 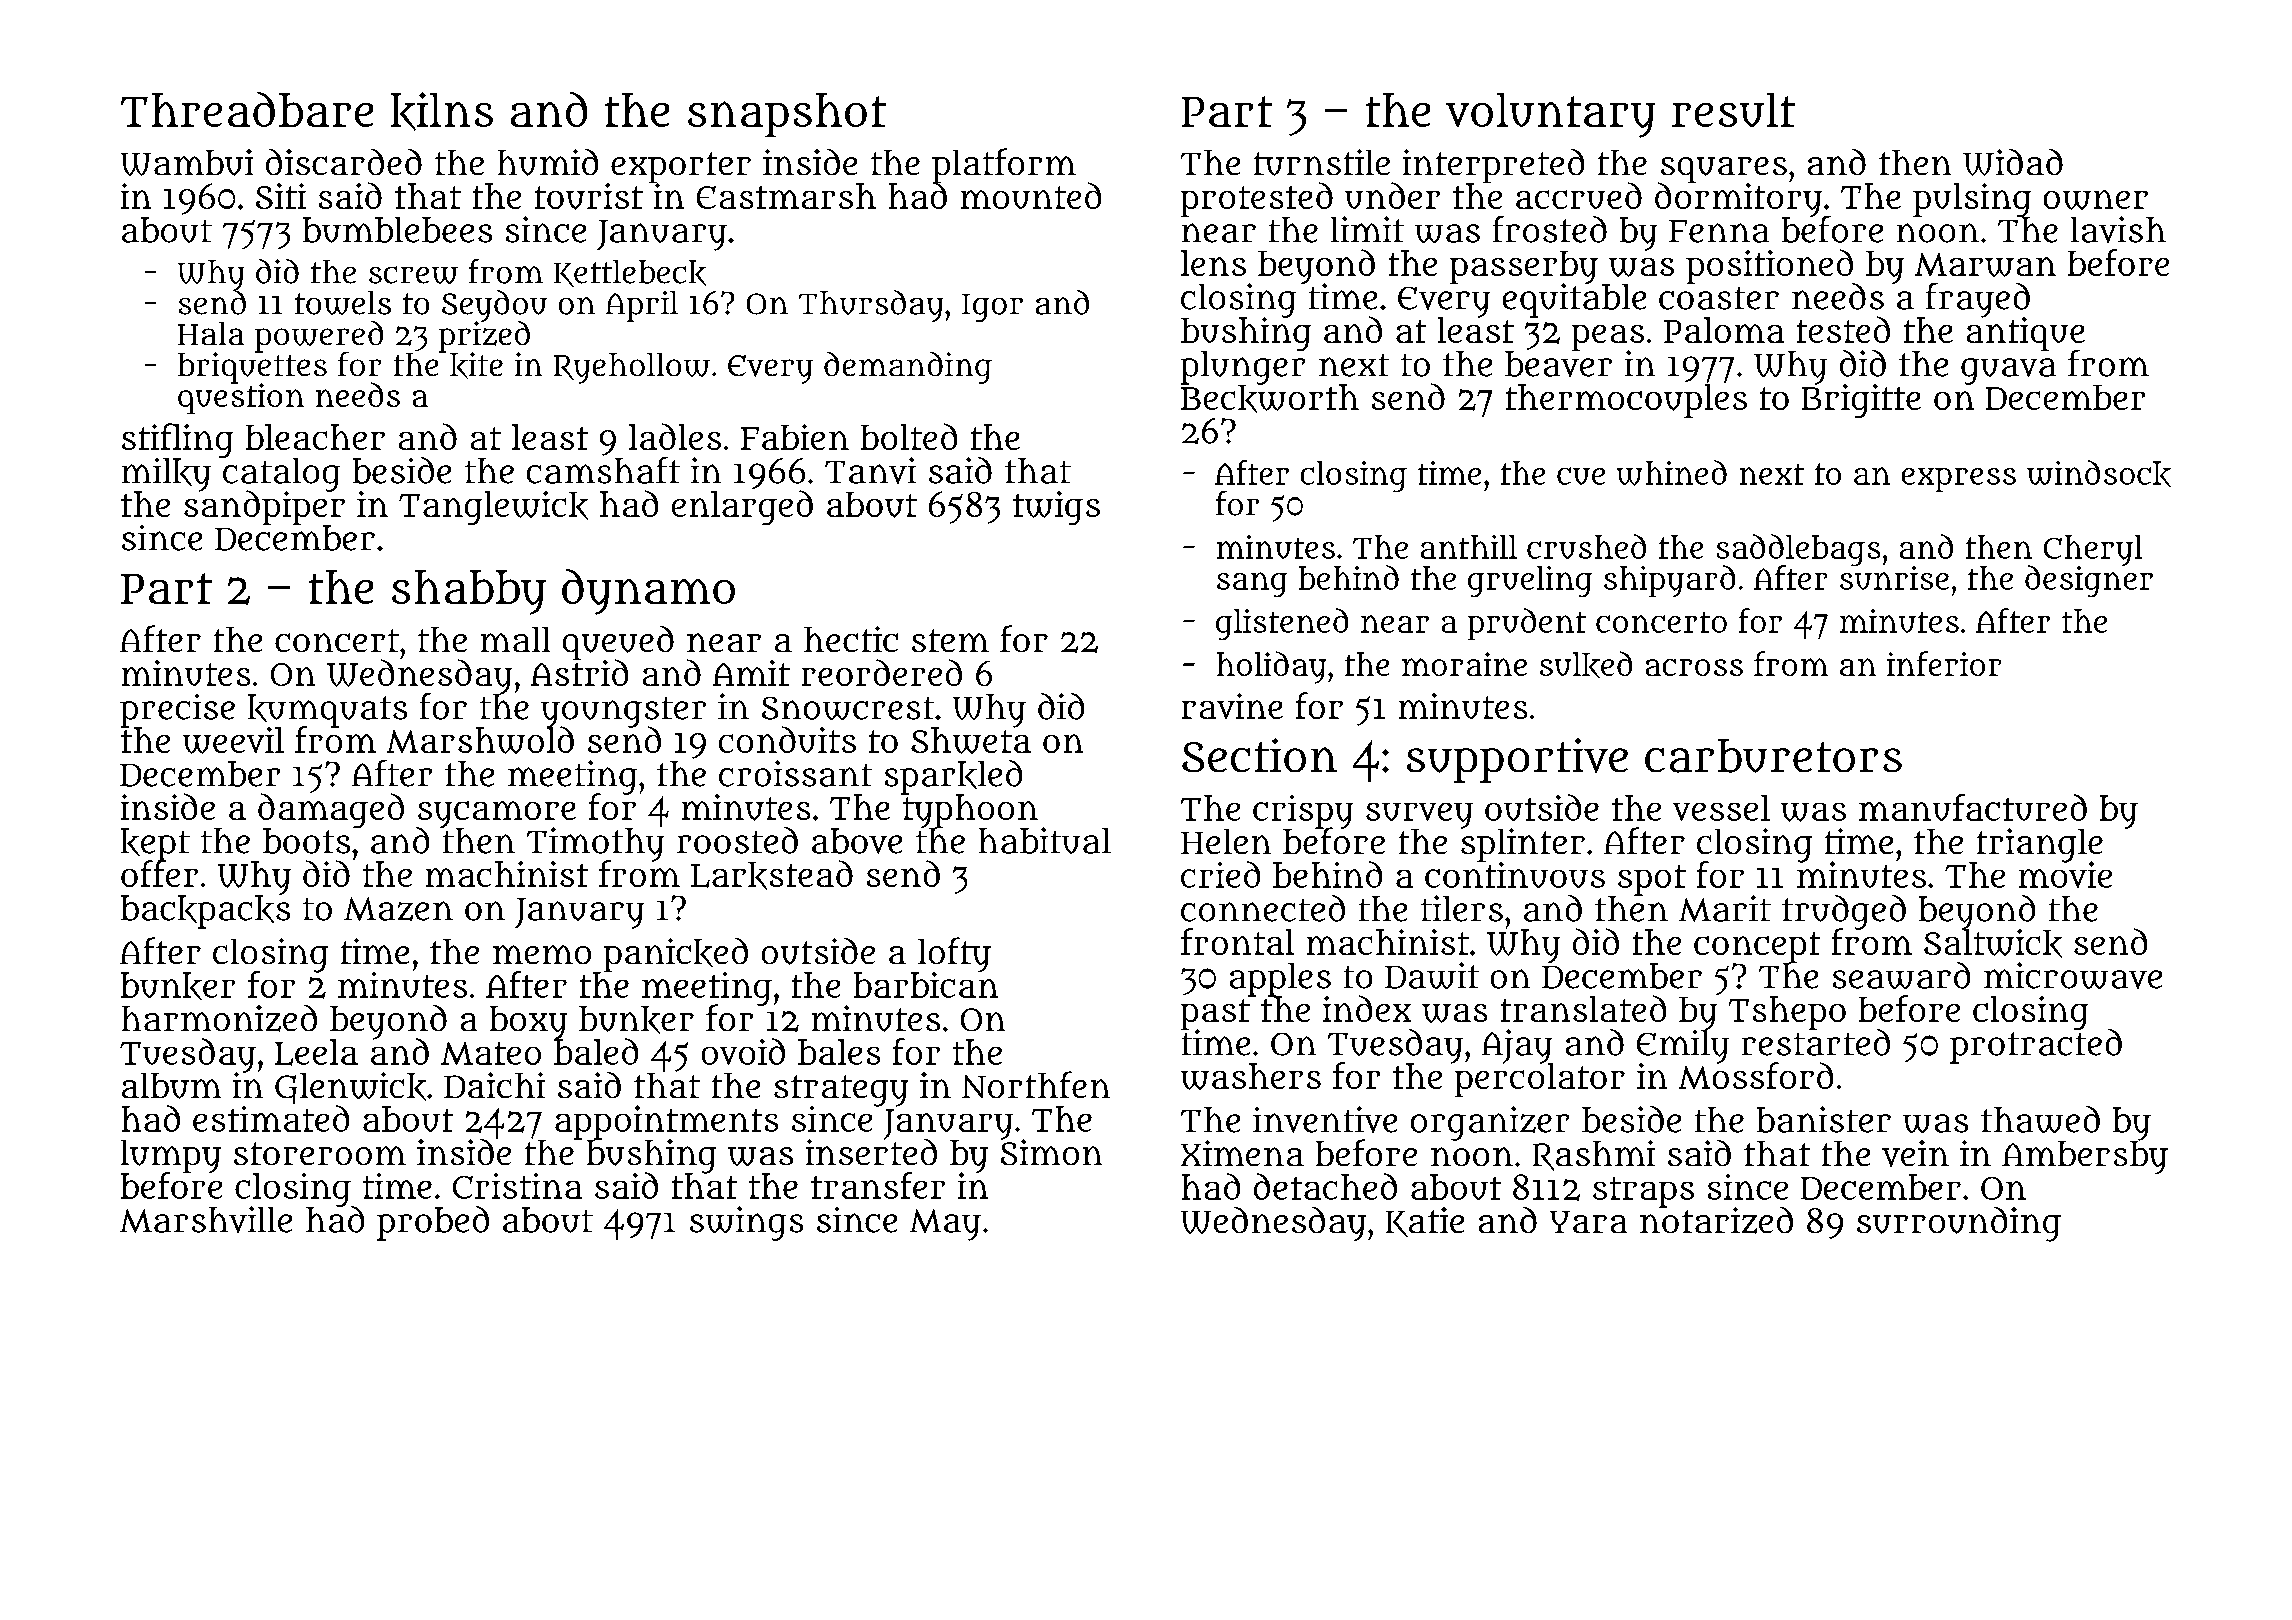 What do you see at coordinates (1051, 1152) in the page?
I see `Simon` at bounding box center [1051, 1152].
